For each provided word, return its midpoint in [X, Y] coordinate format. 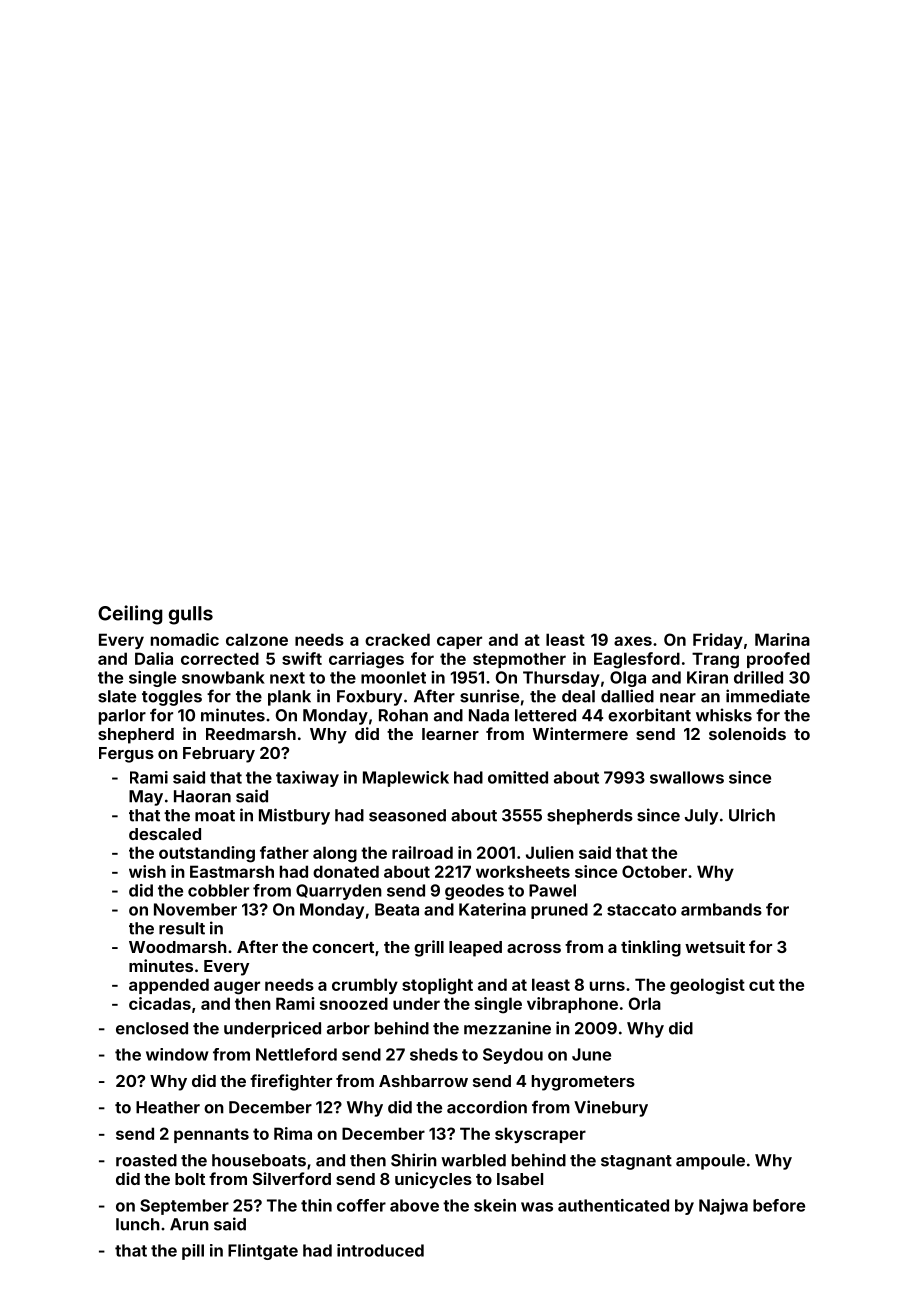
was [537, 1207]
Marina [782, 639]
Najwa [723, 1207]
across [534, 948]
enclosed [152, 1028]
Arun [189, 1224]
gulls [191, 615]
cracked [397, 639]
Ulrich [752, 815]
